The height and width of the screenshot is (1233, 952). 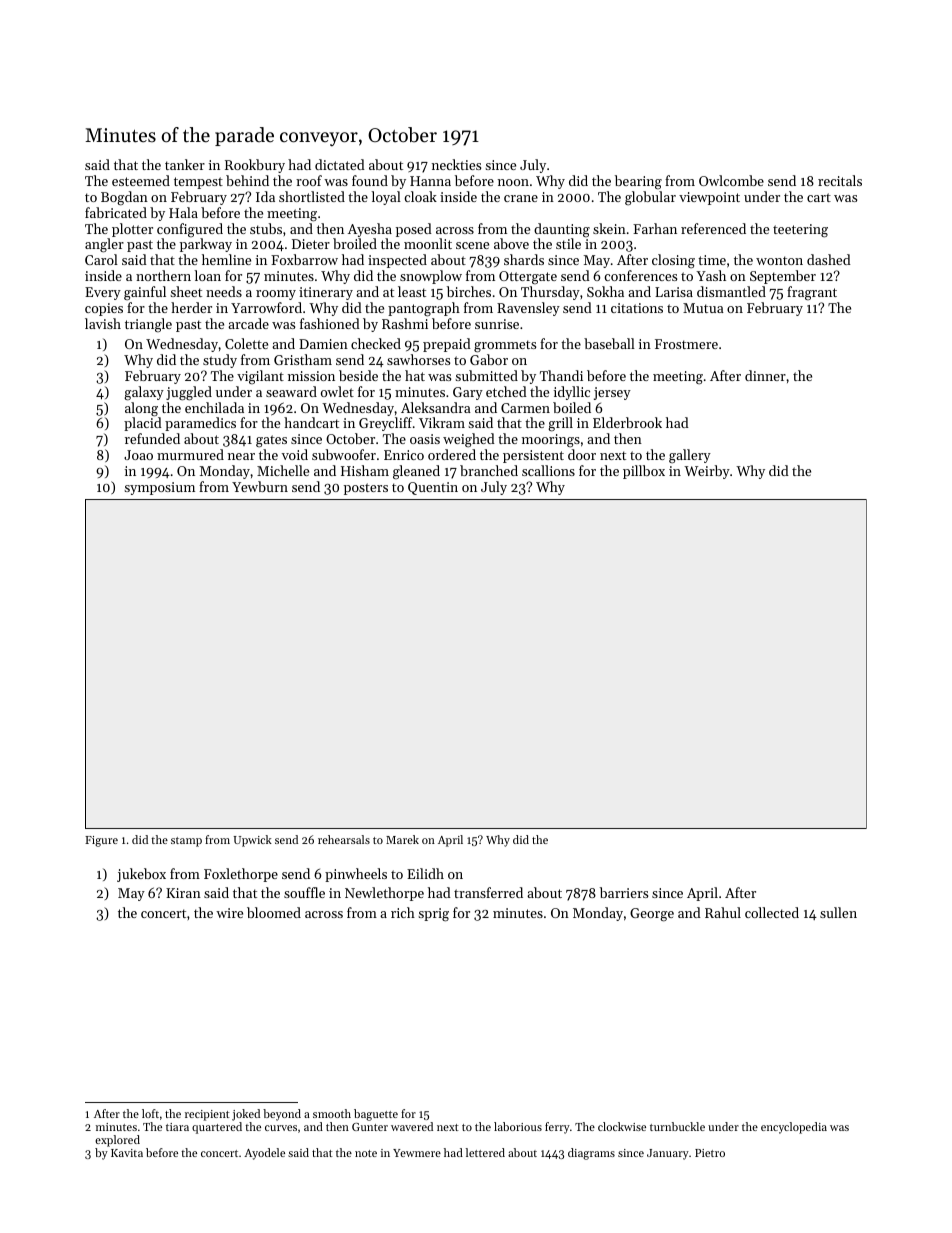 I want to click on Kavita, so click(x=127, y=1153).
